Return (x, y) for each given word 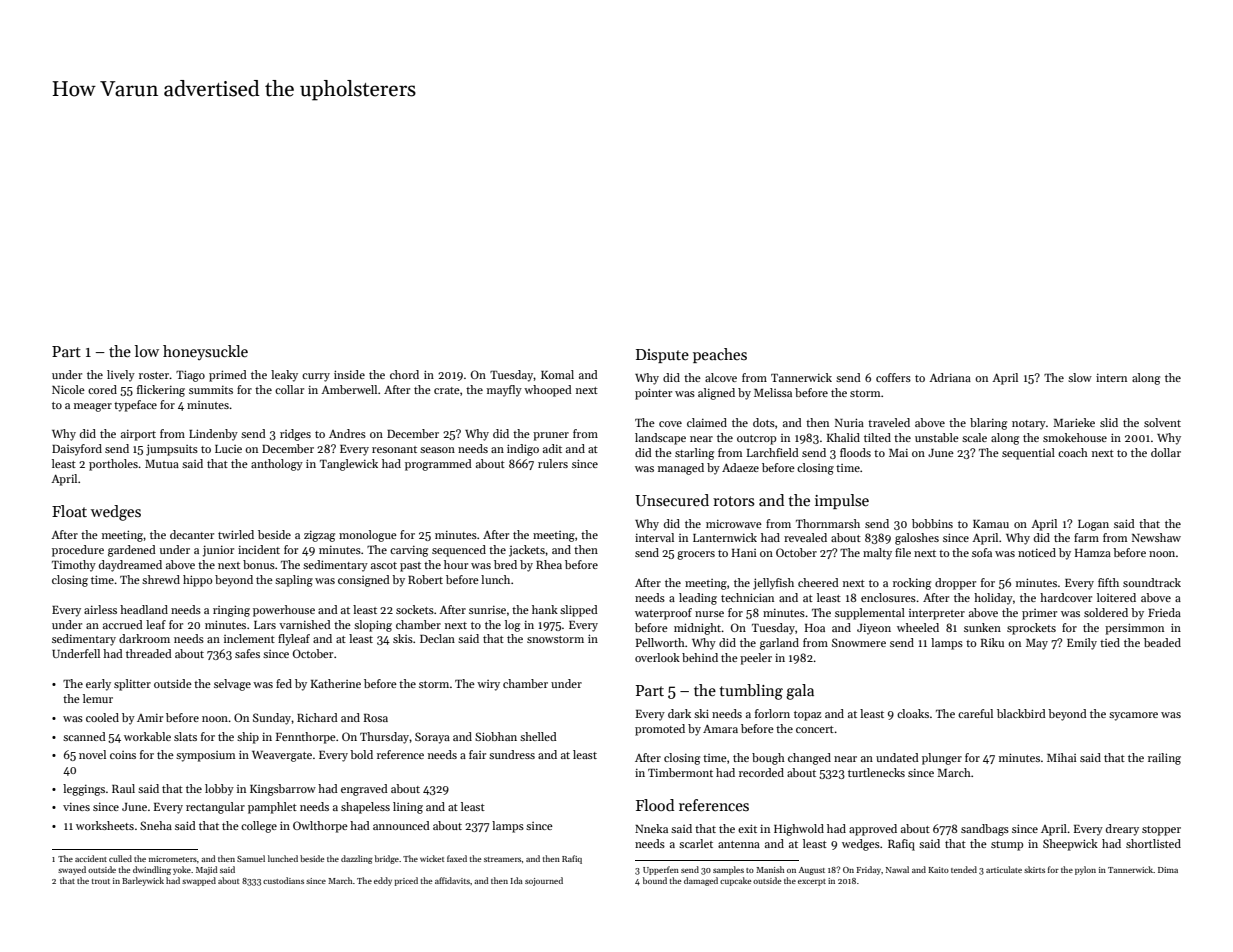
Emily (1082, 644)
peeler (756, 659)
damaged (701, 881)
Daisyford (77, 450)
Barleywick (143, 881)
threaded (149, 653)
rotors (733, 501)
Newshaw (1156, 537)
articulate (1004, 869)
